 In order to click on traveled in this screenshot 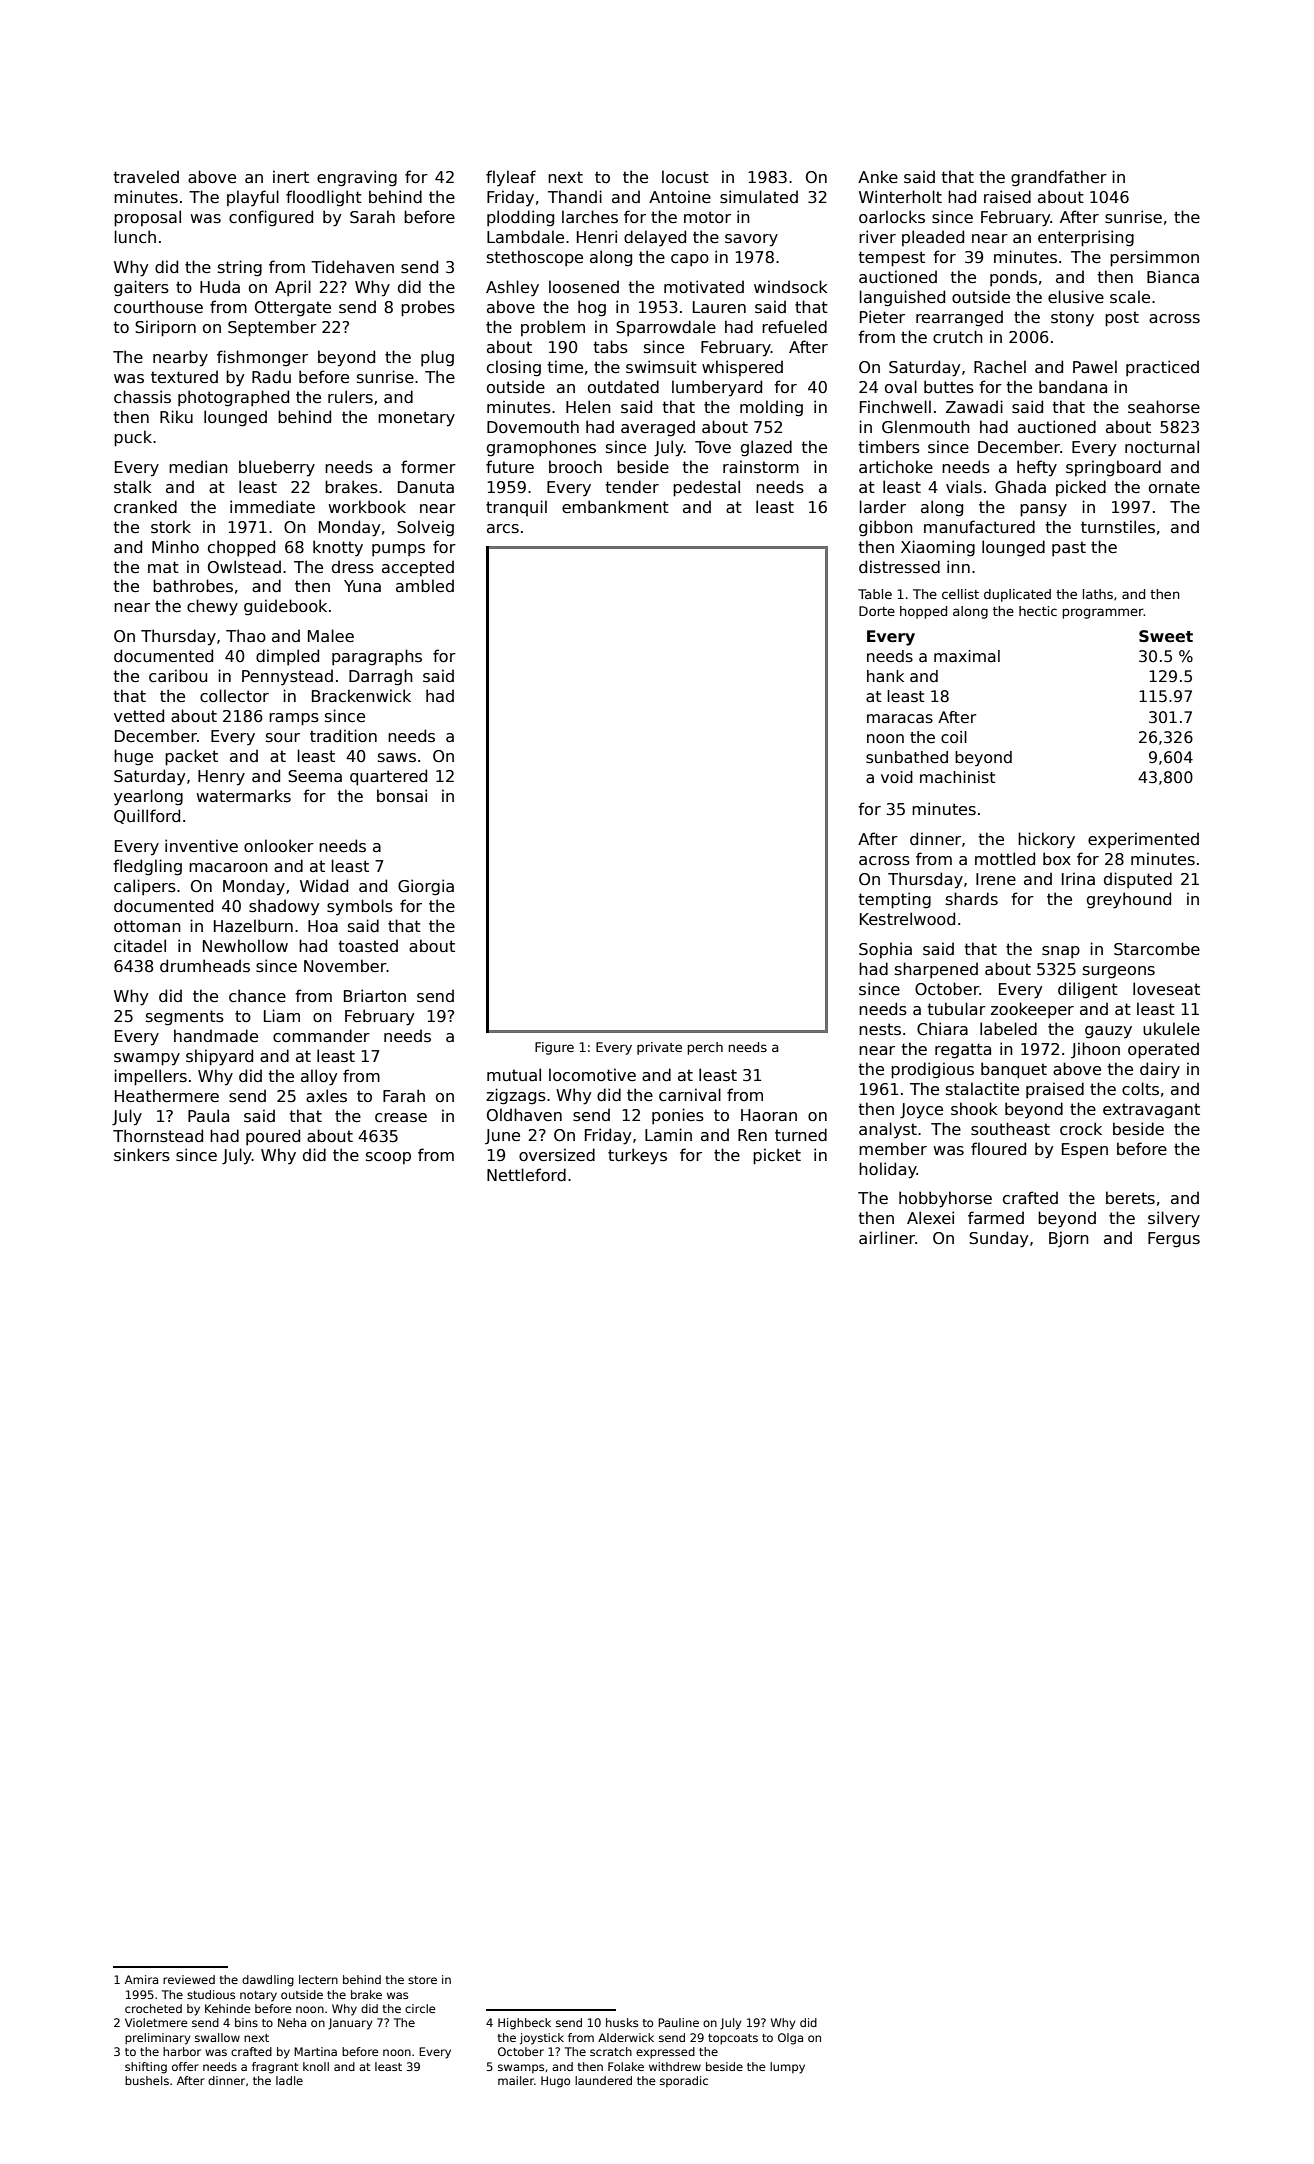, I will do `click(146, 176)`.
